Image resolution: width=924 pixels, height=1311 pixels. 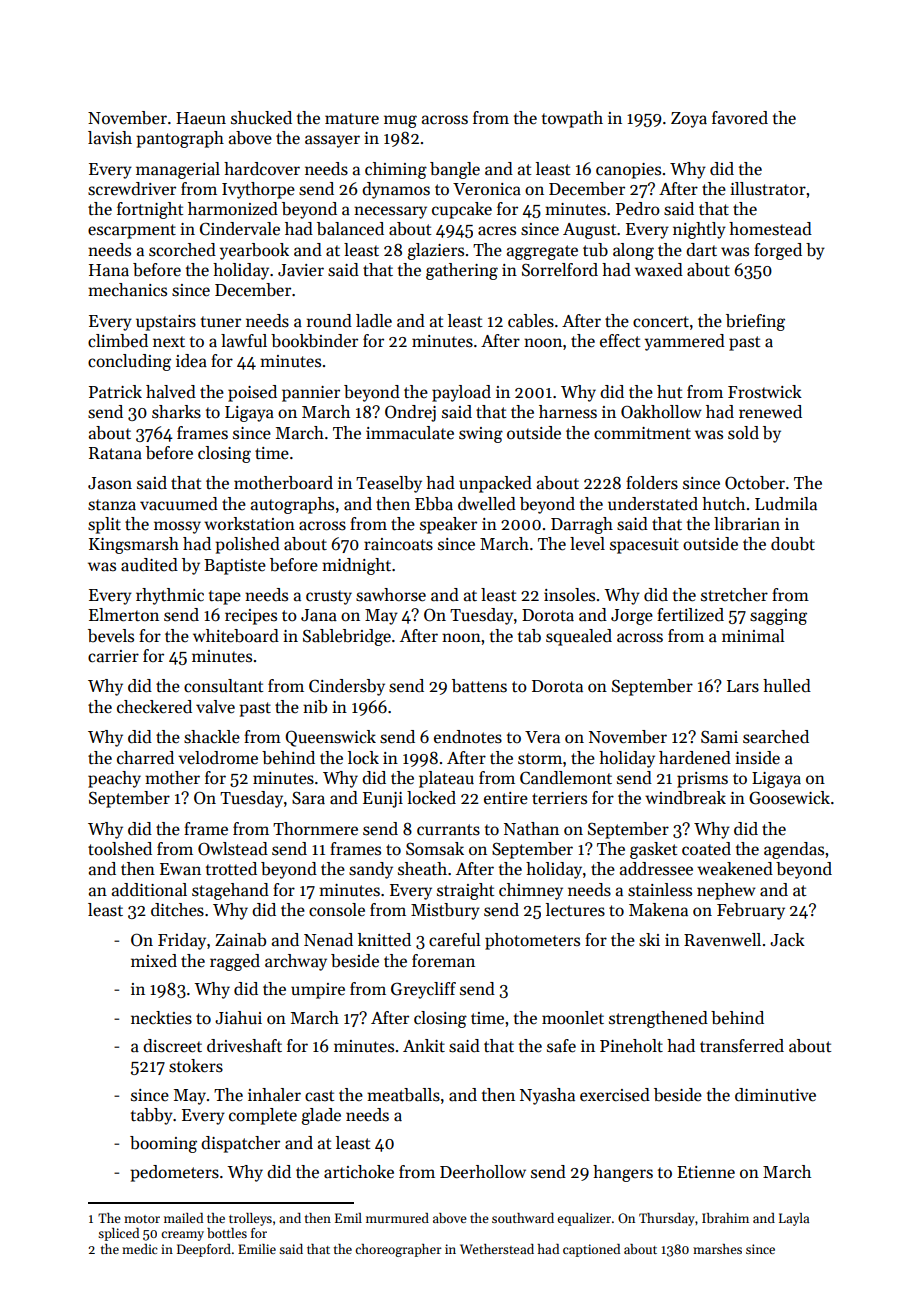 I want to click on canopies, so click(x=628, y=171).
